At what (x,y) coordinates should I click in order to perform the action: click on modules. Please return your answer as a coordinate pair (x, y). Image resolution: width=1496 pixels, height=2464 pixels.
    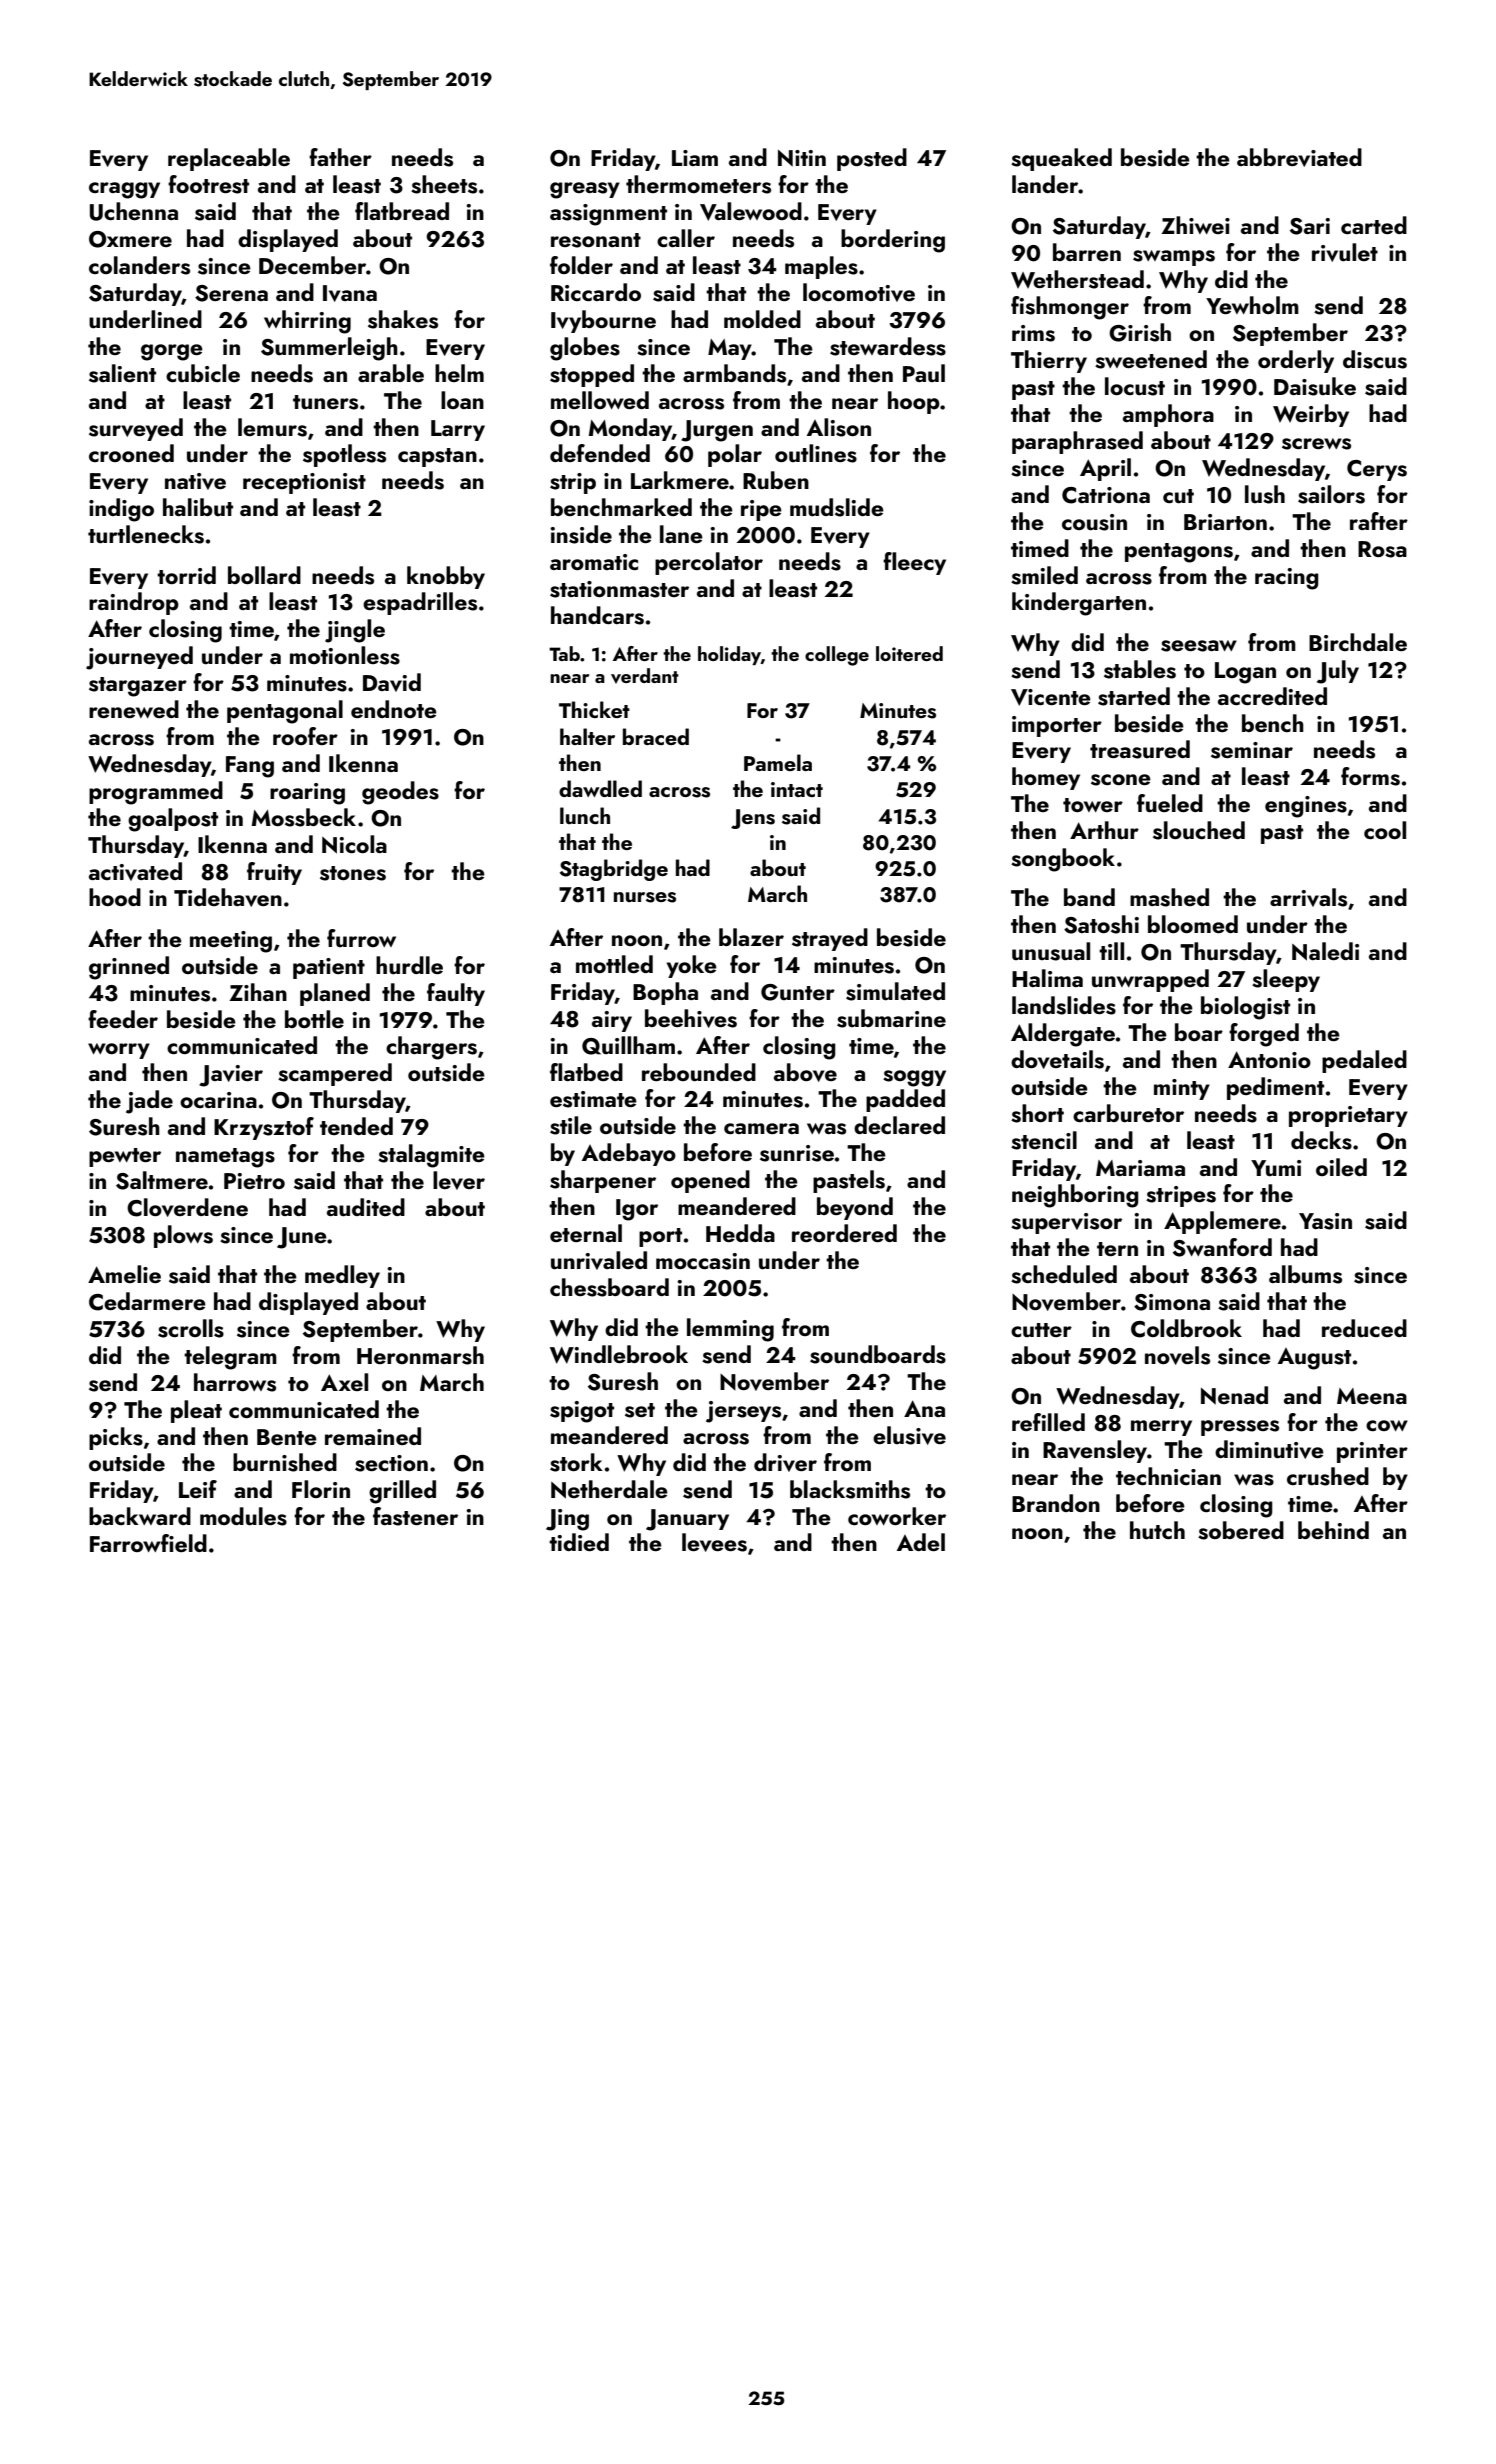
    Looking at the image, I should click on (243, 1516).
